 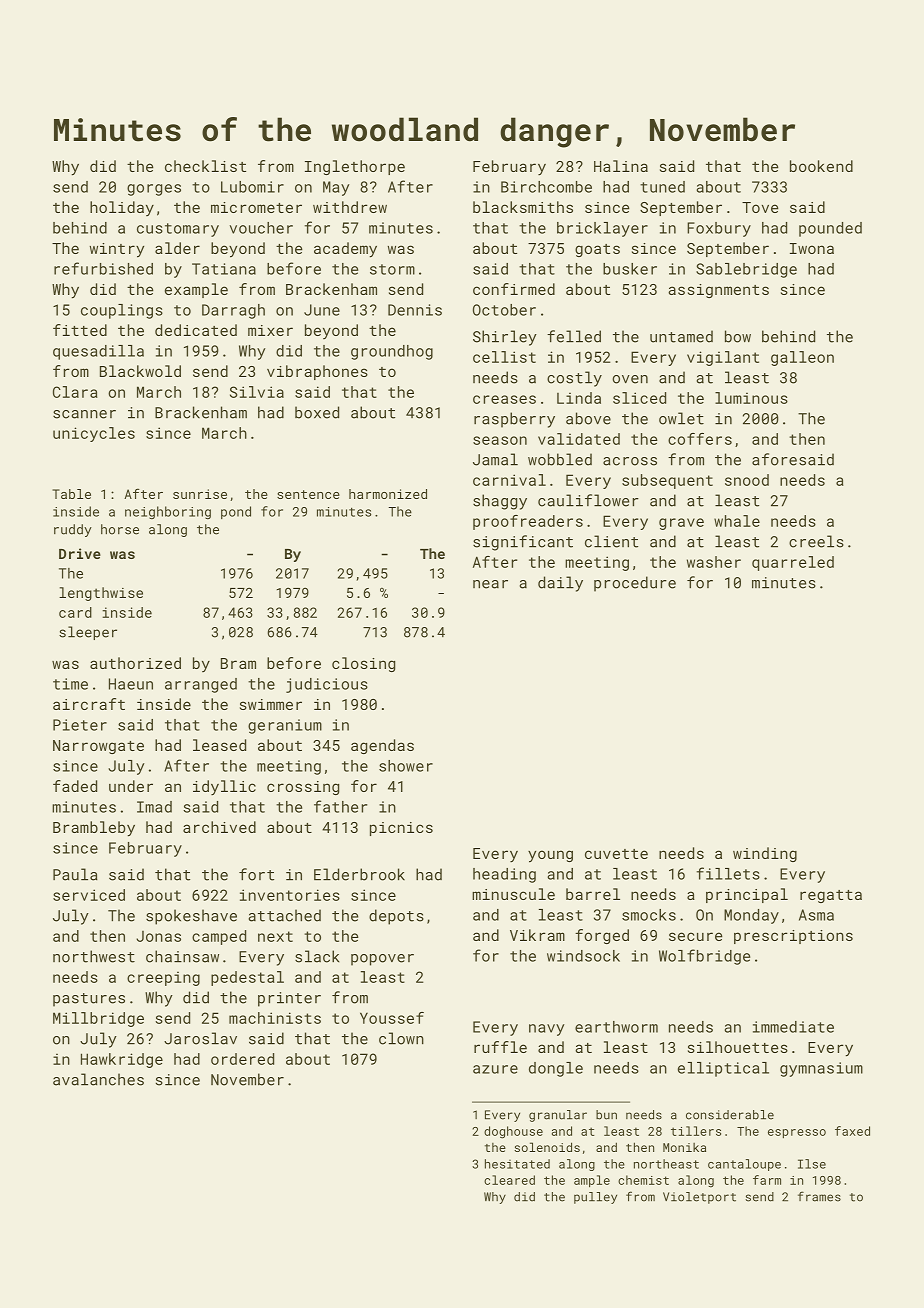 What do you see at coordinates (355, 167) in the document?
I see `Inglethorpe` at bounding box center [355, 167].
